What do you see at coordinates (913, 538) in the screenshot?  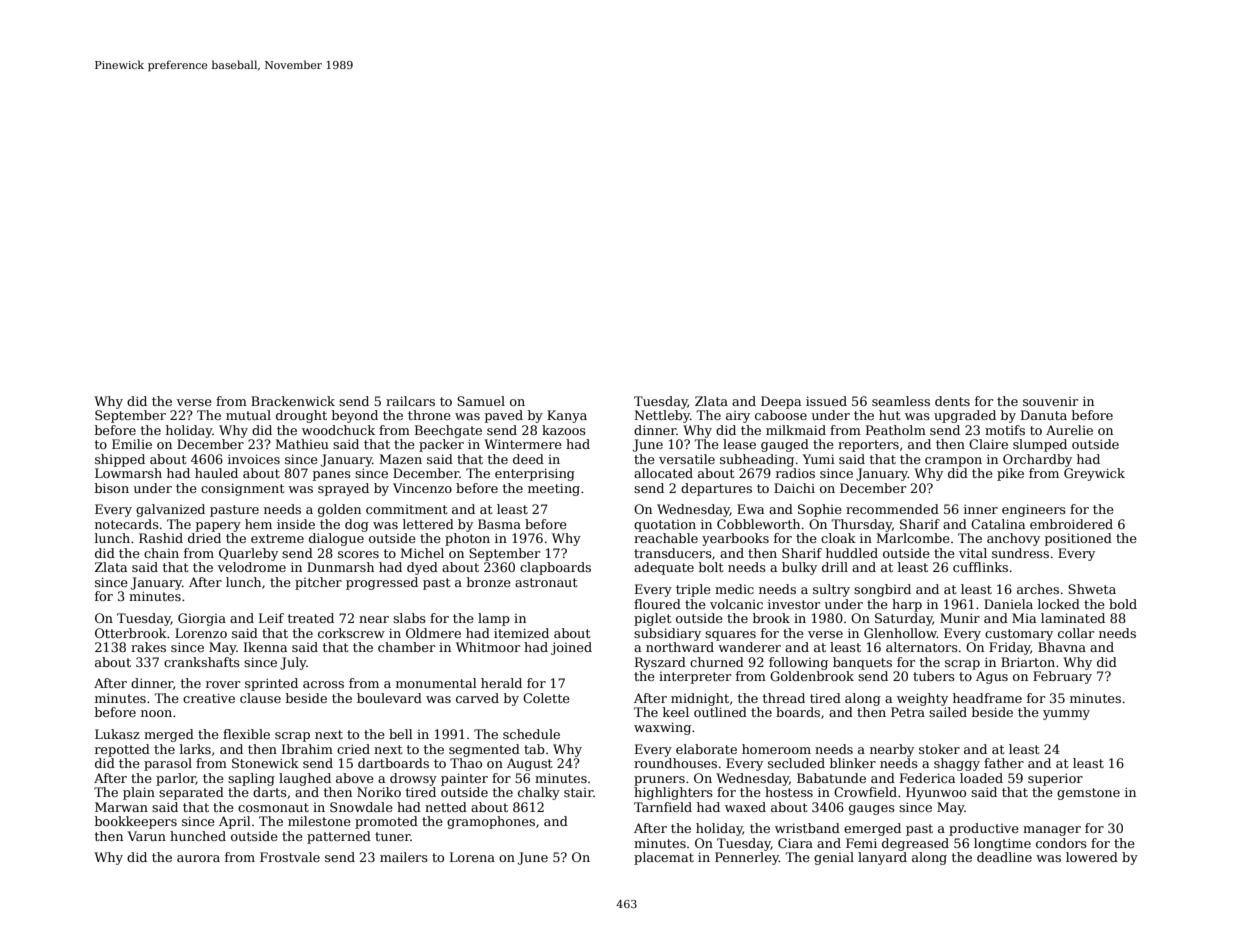 I see `Marlcombe` at bounding box center [913, 538].
